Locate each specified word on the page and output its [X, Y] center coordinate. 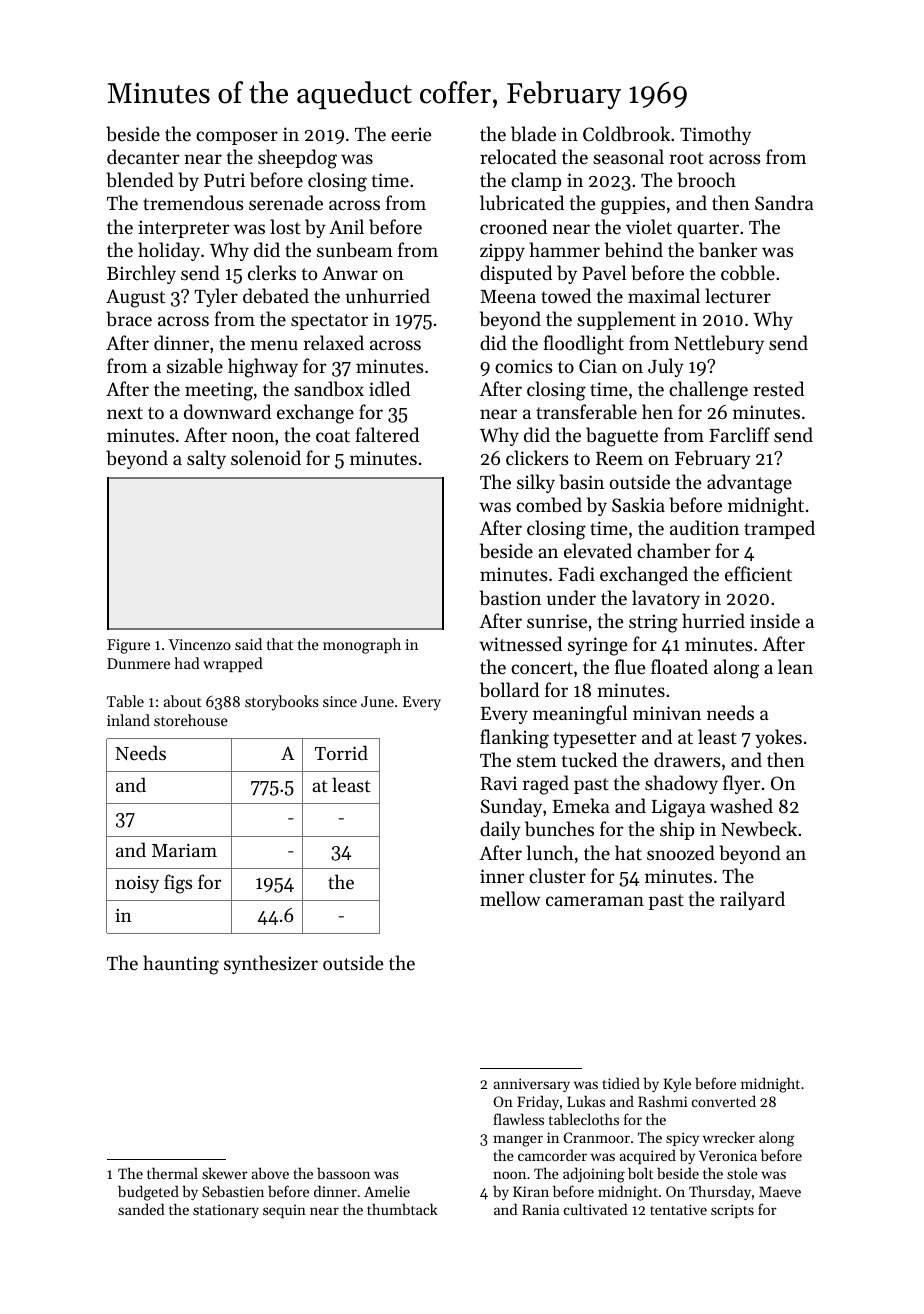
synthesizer [271, 964]
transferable [586, 412]
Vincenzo [199, 644]
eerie [411, 134]
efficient [758, 573]
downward [227, 411]
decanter [143, 156]
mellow [510, 898]
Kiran [531, 1191]
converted [724, 1101]
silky [536, 483]
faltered [387, 434]
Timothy [715, 135]
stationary [226, 1211]
